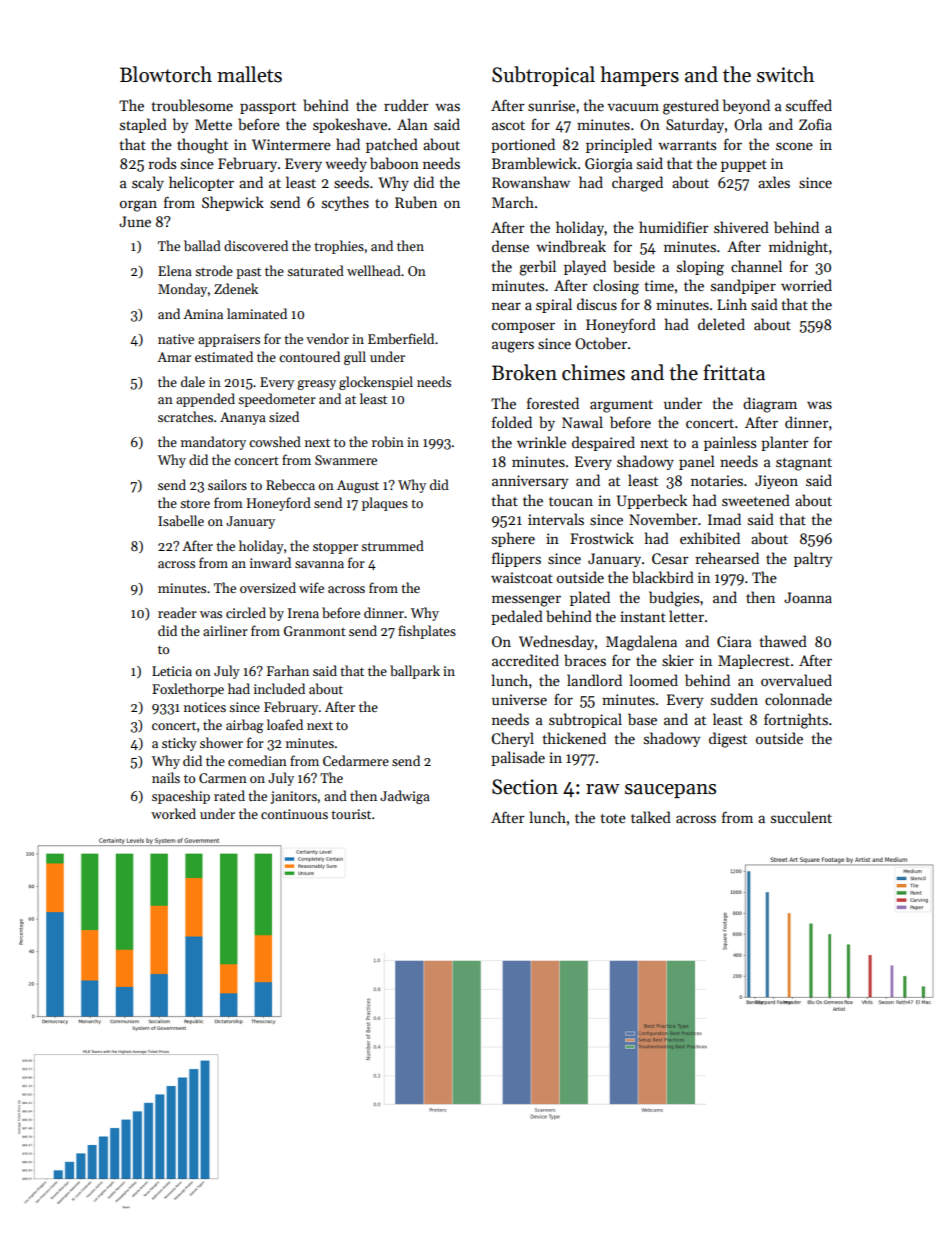  Describe the element at coordinates (185, 416) in the page. I see `scratches` at that location.
